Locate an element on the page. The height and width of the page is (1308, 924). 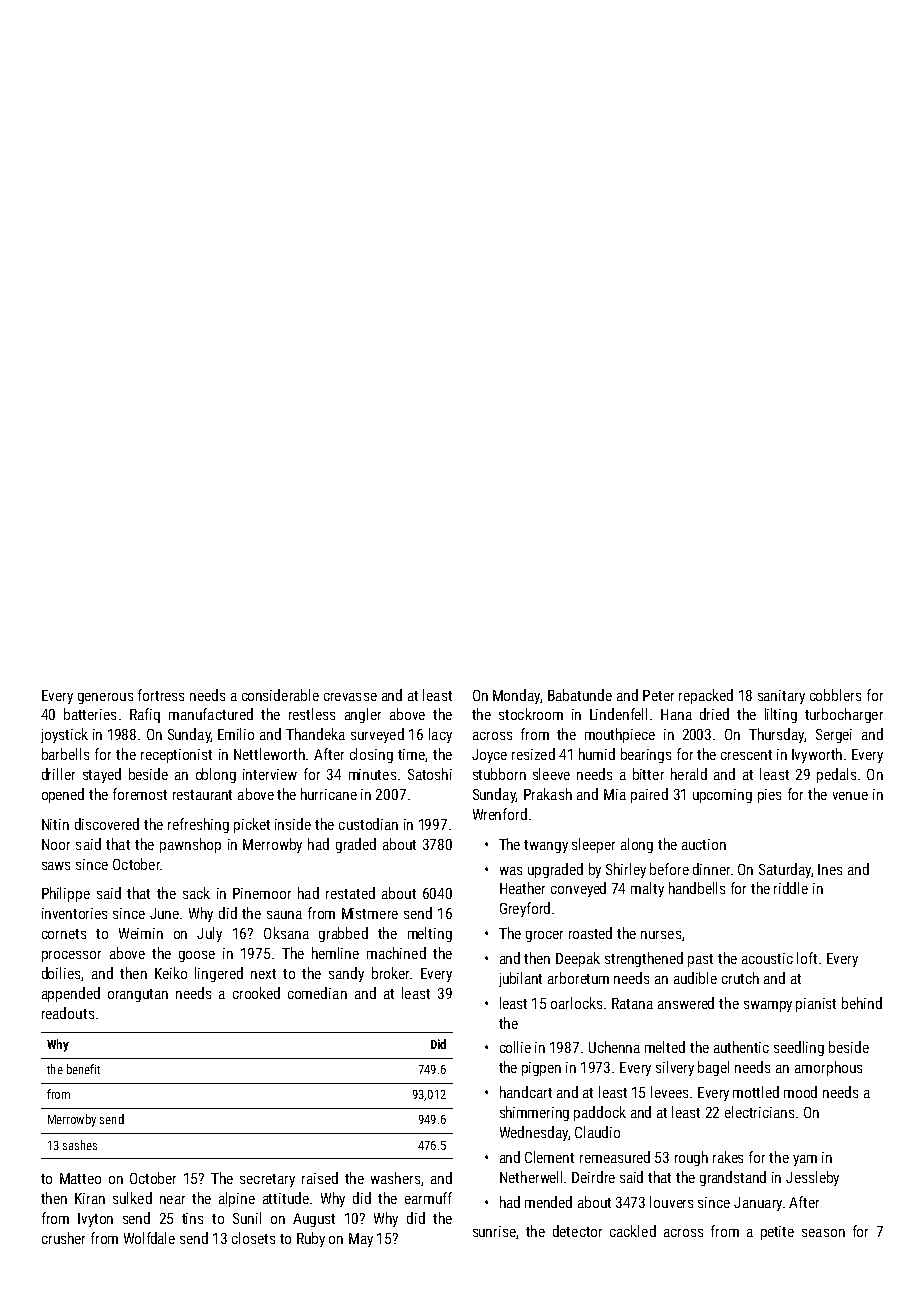
fortress is located at coordinates (161, 695).
